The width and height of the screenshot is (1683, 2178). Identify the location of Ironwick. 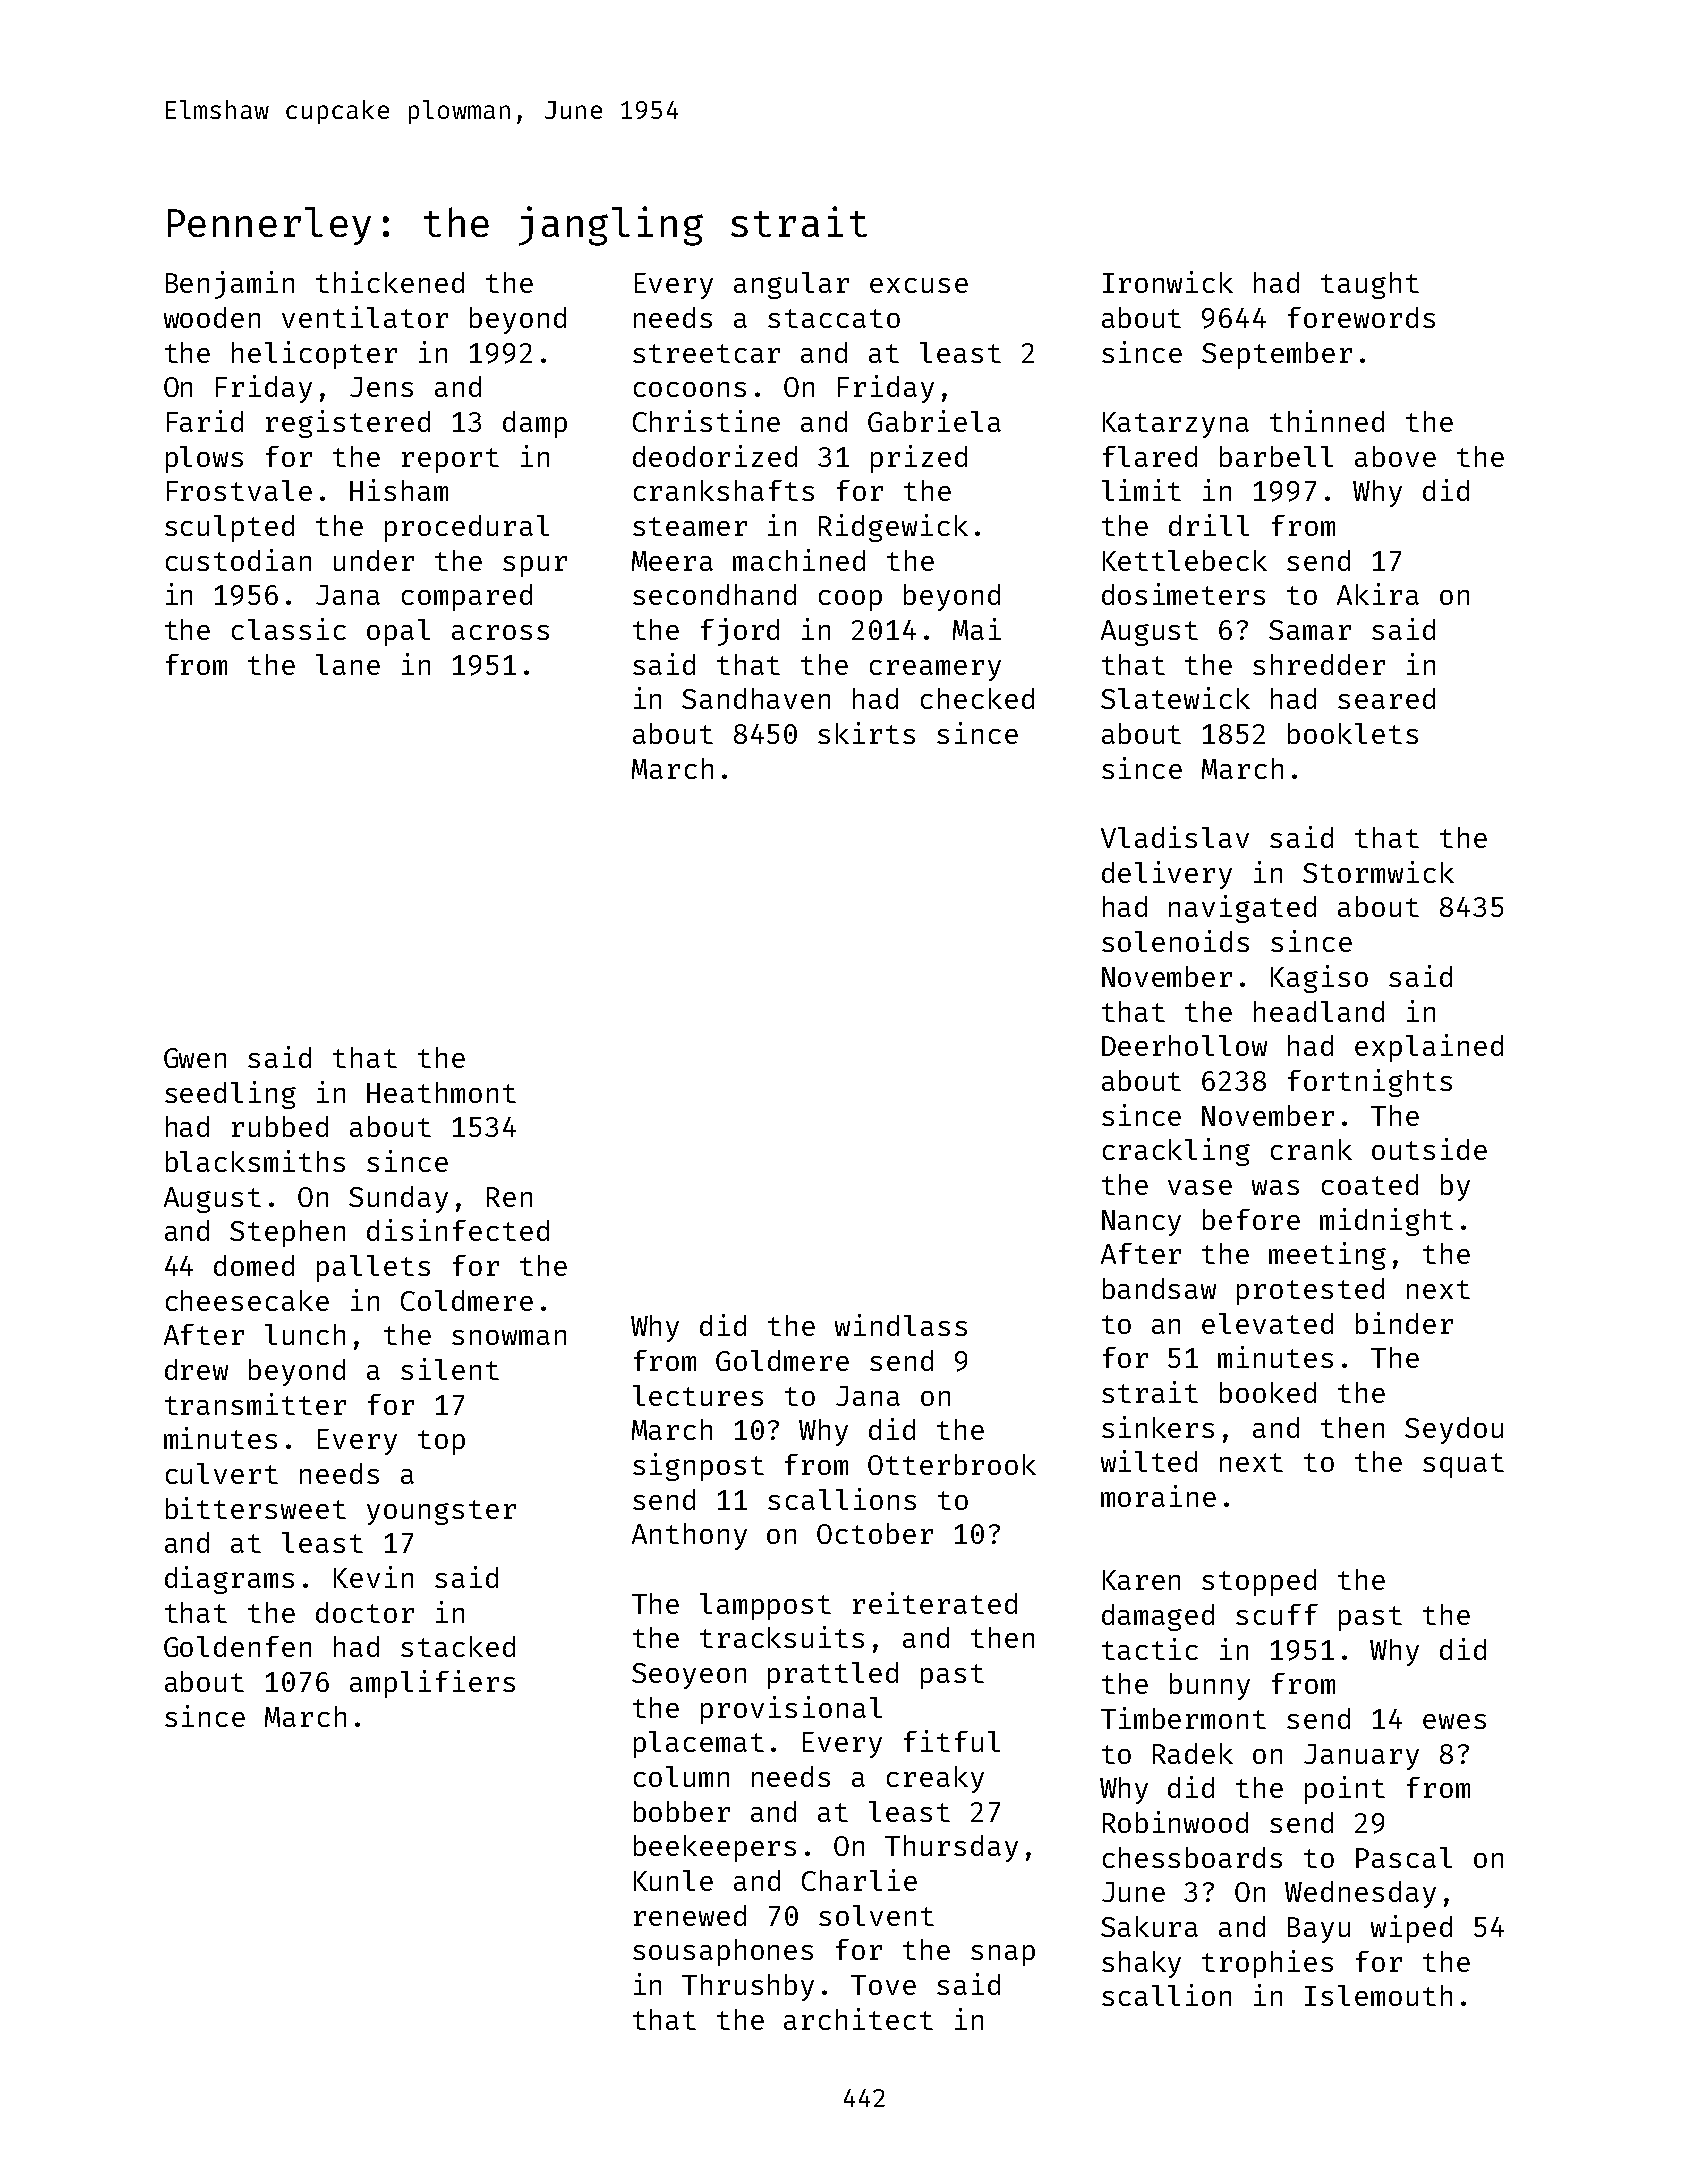
(1168, 282).
